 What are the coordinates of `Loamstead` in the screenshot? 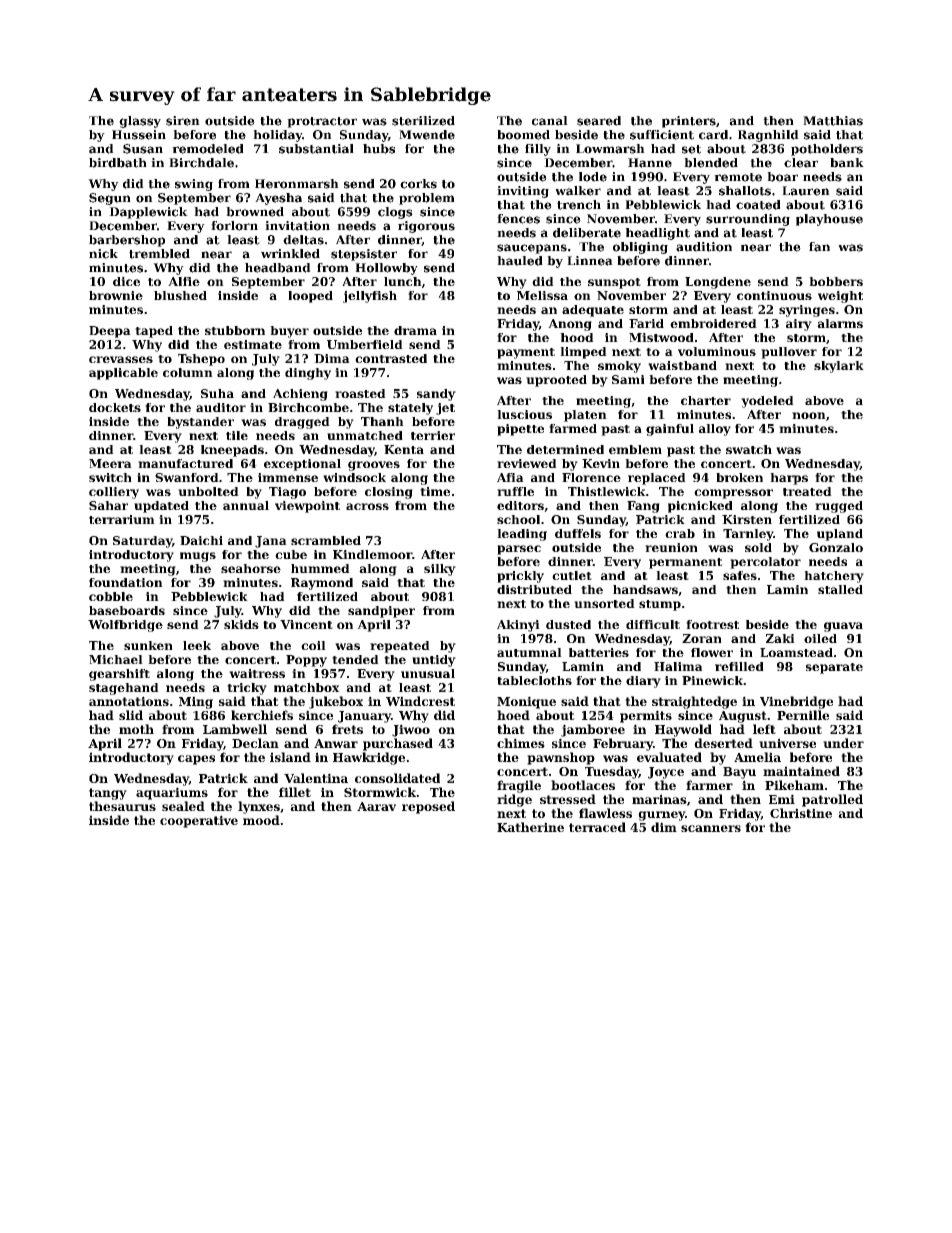 It's located at (796, 652).
